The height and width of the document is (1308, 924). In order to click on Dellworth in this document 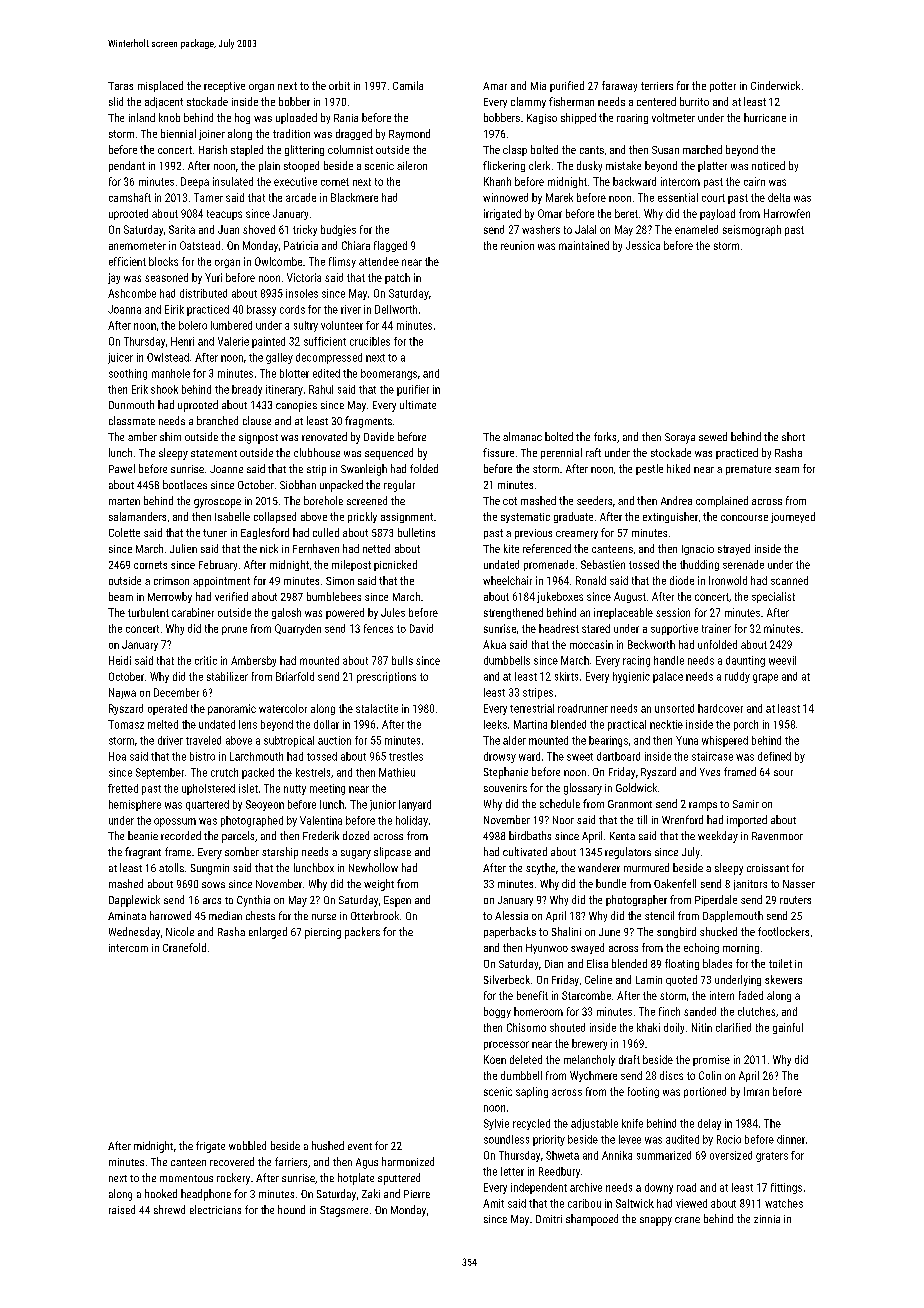, I will do `click(396, 309)`.
